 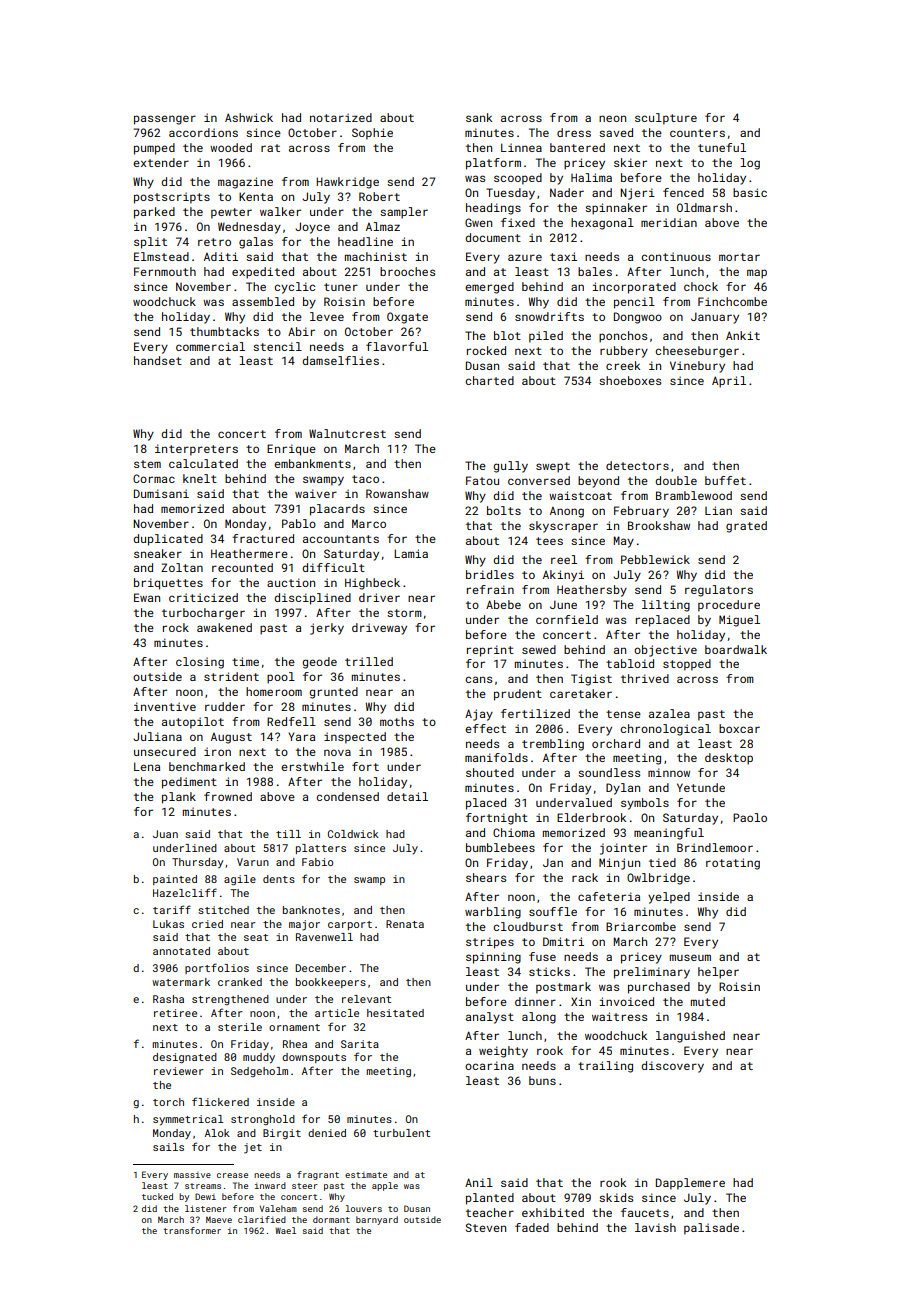 What do you see at coordinates (203, 614) in the screenshot?
I see `turbocharger` at bounding box center [203, 614].
